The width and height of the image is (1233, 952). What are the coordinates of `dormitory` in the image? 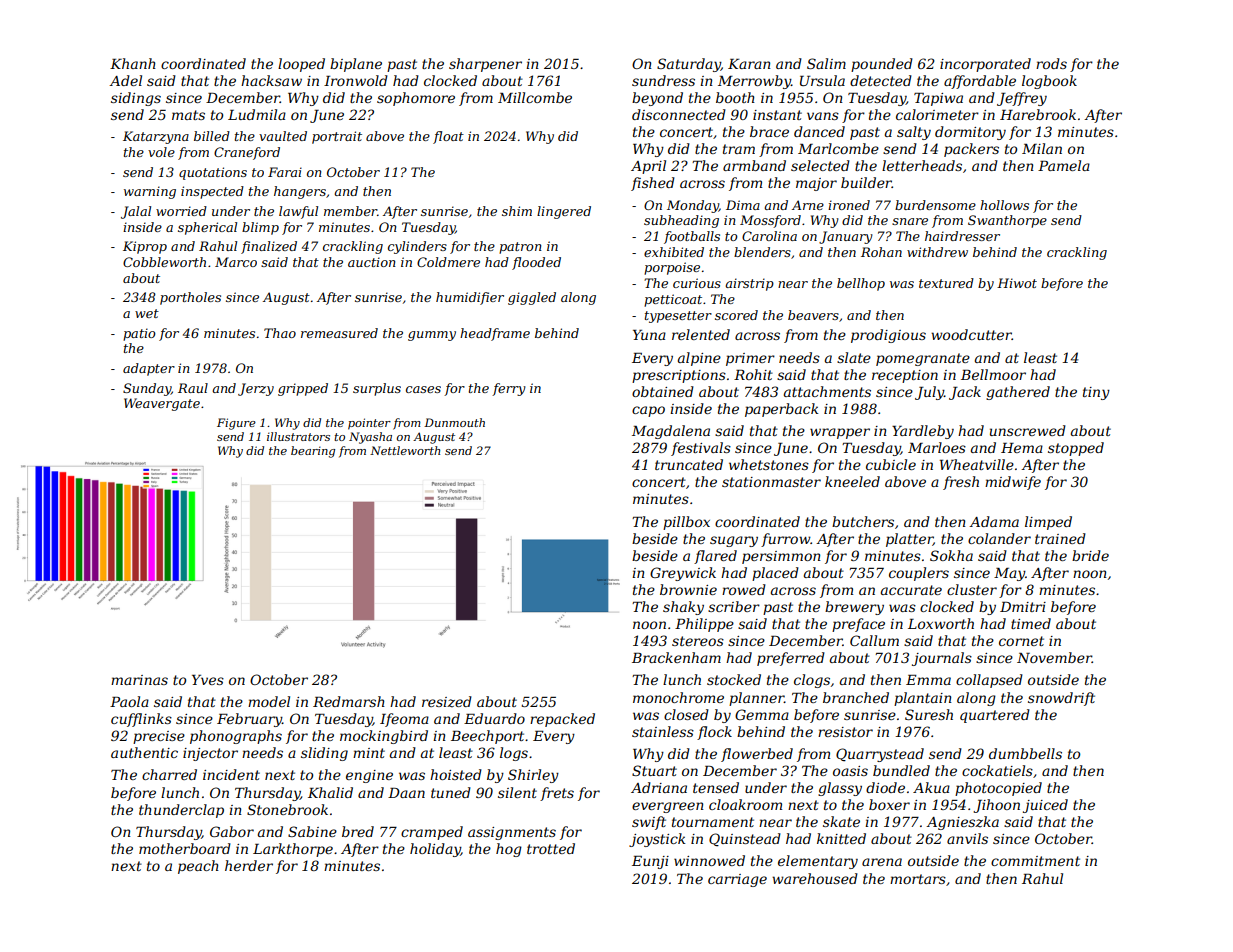 It's located at (970, 133).
